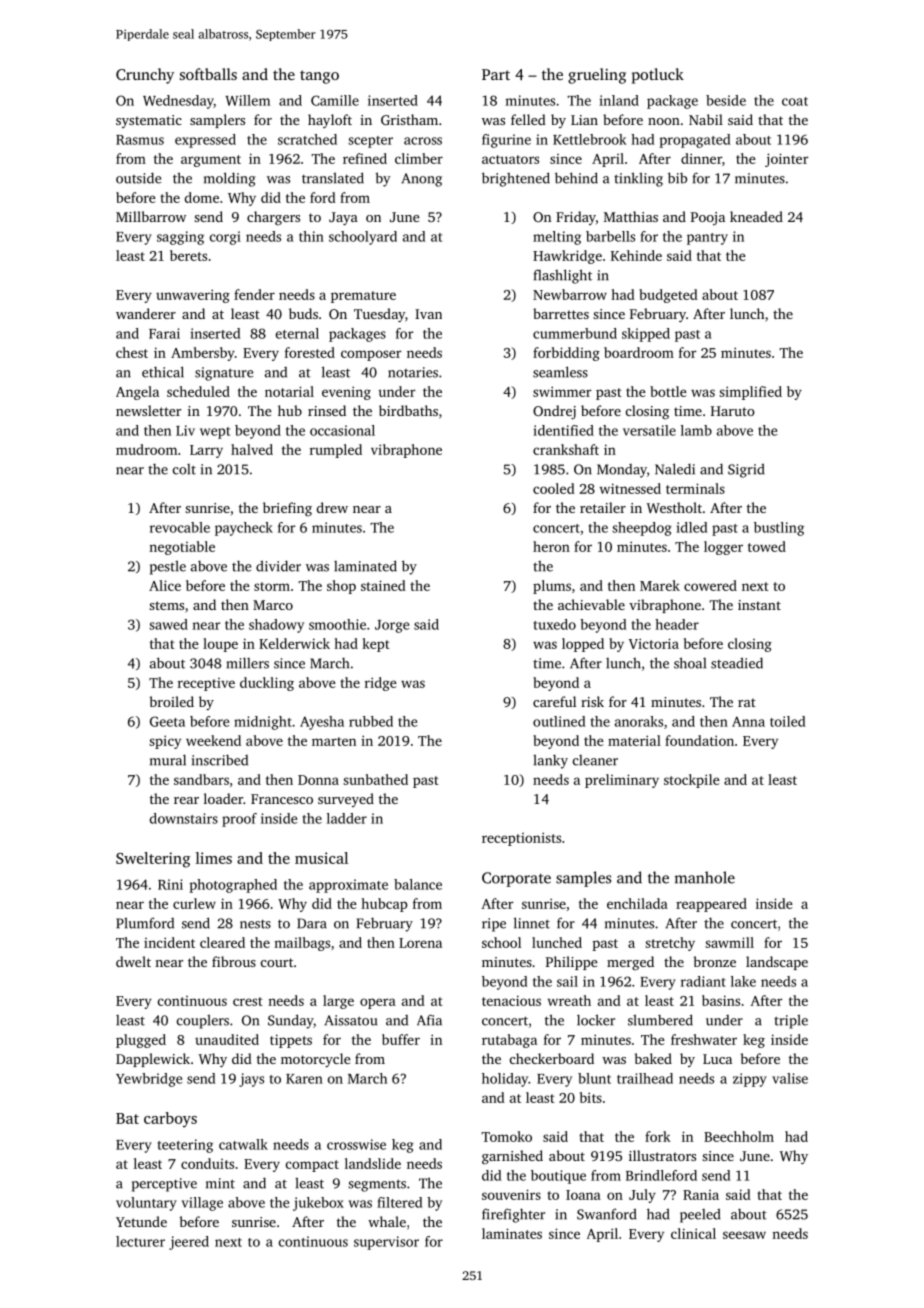 The image size is (924, 1308). Describe the element at coordinates (418, 884) in the screenshot. I see `balance` at that location.
